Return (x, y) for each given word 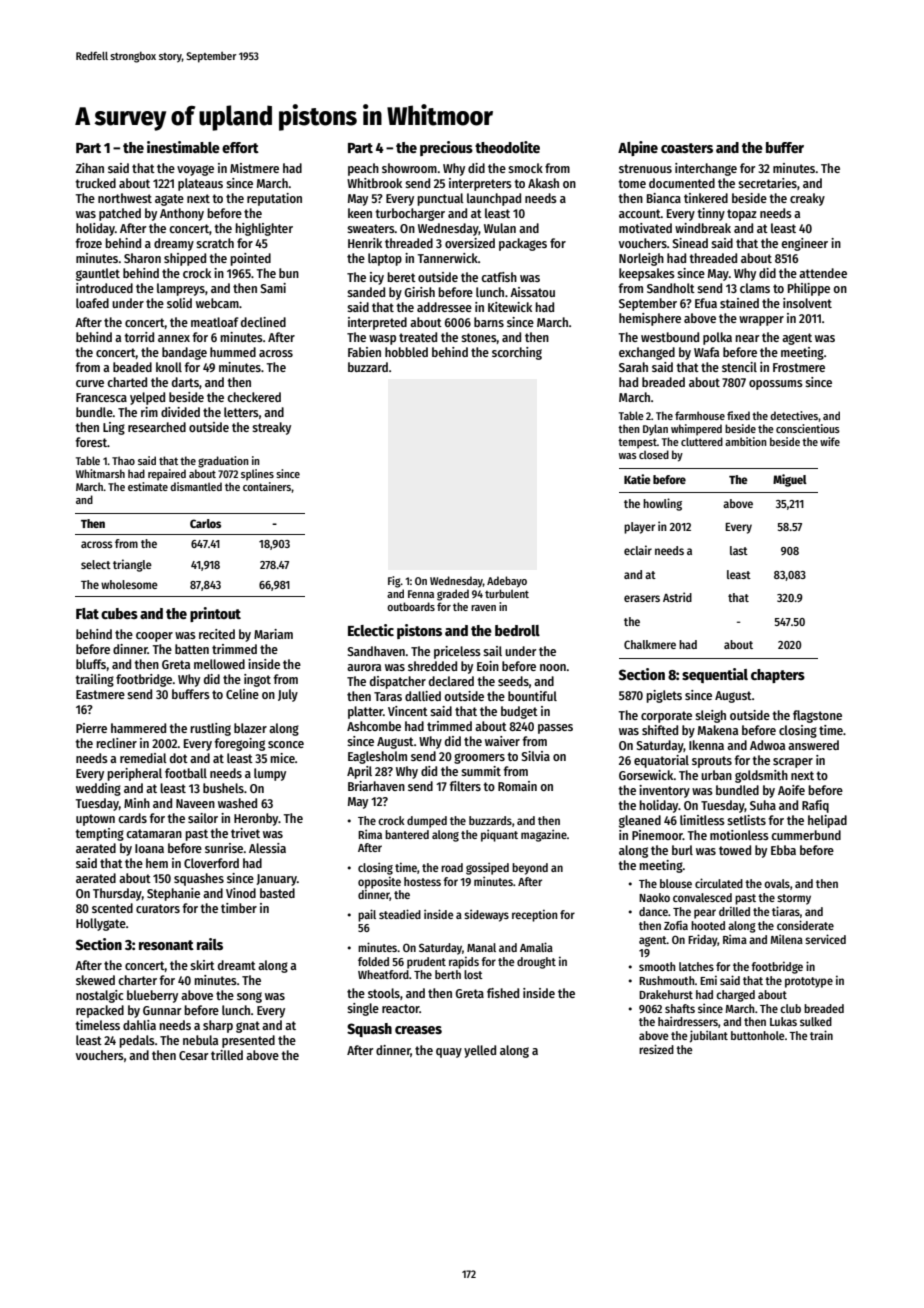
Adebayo (507, 582)
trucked (95, 183)
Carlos (205, 523)
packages (523, 244)
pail (367, 915)
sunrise (224, 848)
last (739, 550)
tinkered (706, 198)
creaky (807, 199)
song (249, 997)
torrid (139, 337)
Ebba (783, 850)
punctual (440, 199)
